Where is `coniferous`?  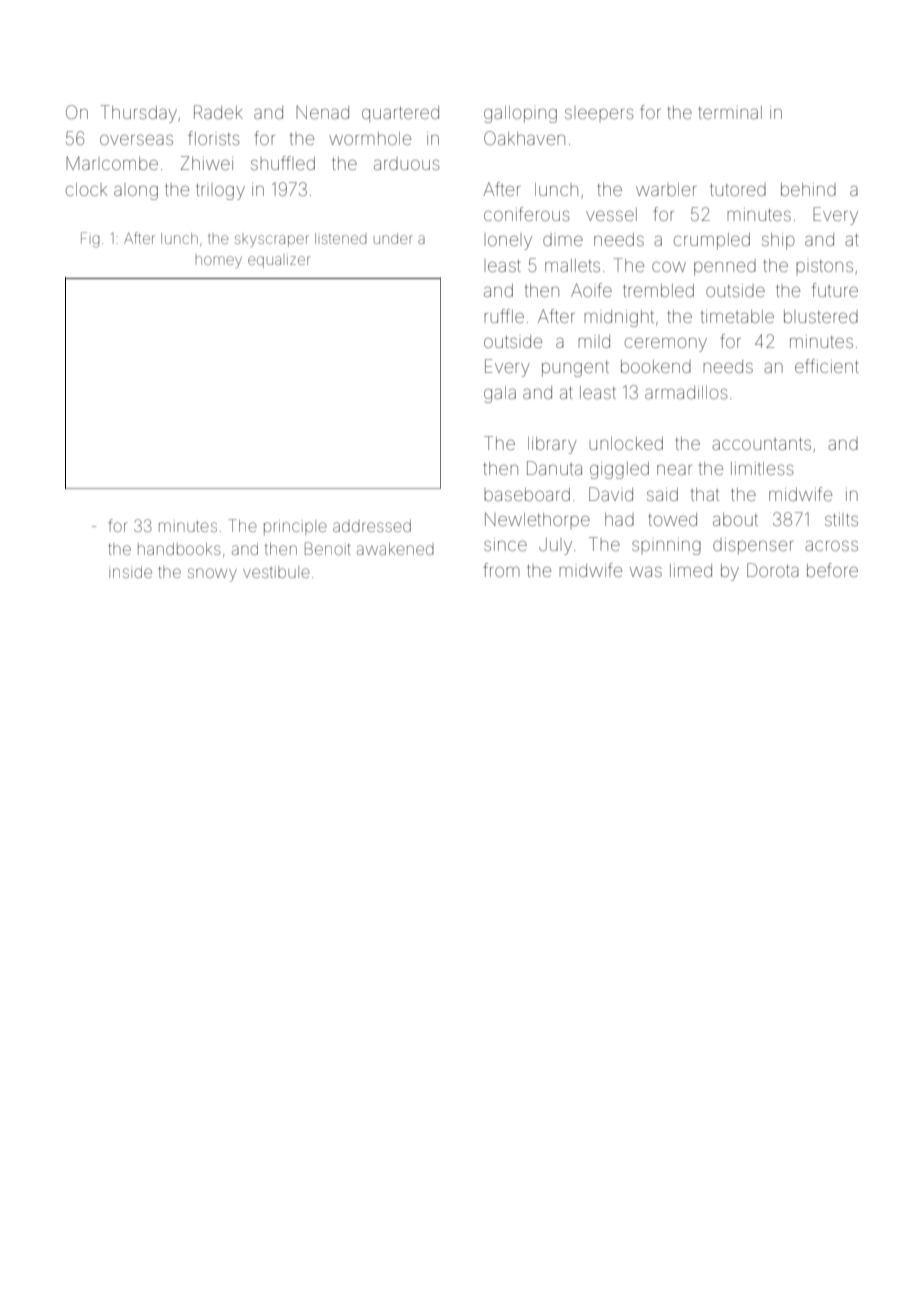
coniferous is located at coordinates (526, 214).
